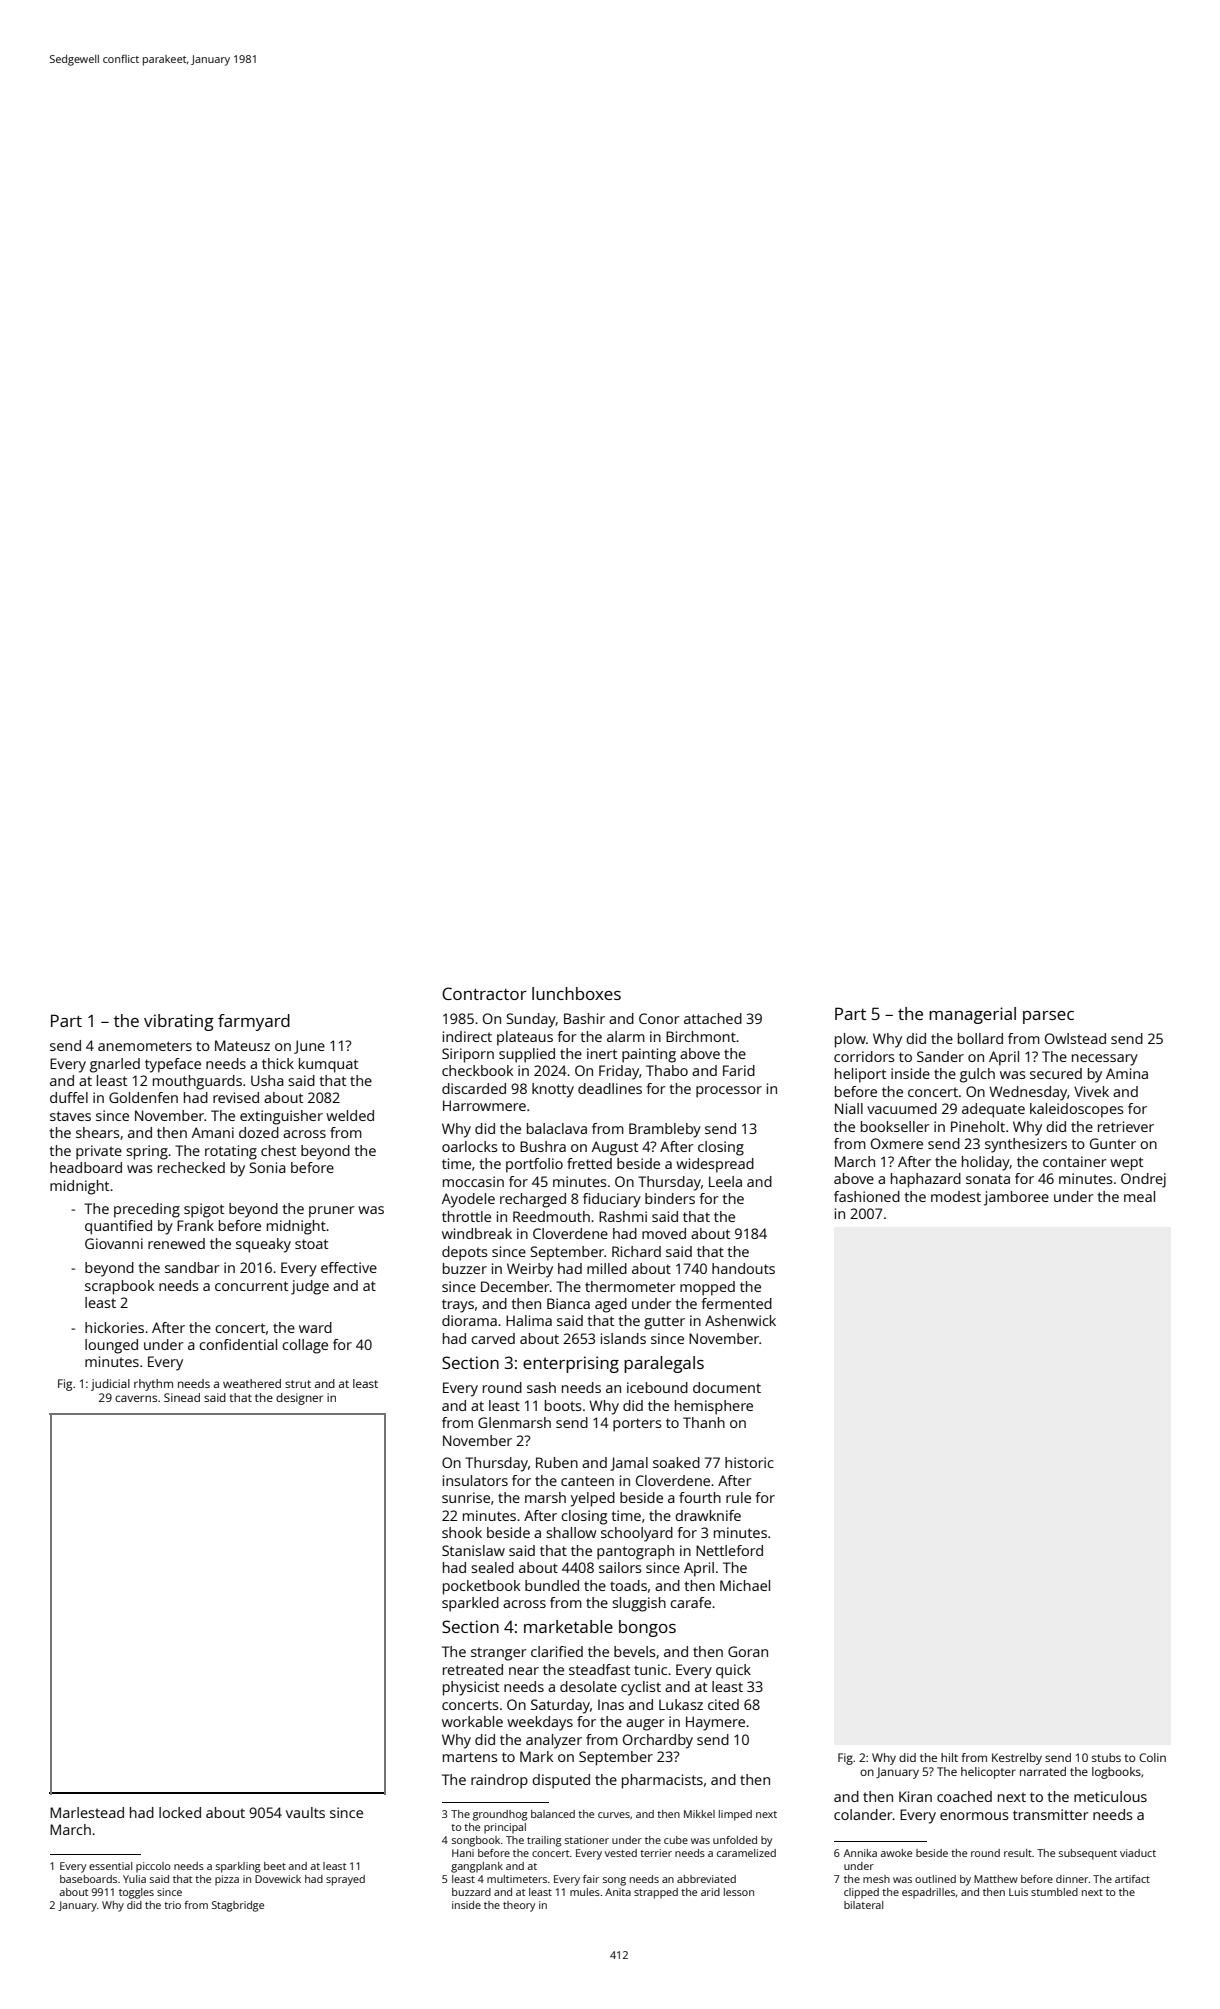 This page has width=1220, height=2009. I want to click on caverns, so click(136, 1398).
